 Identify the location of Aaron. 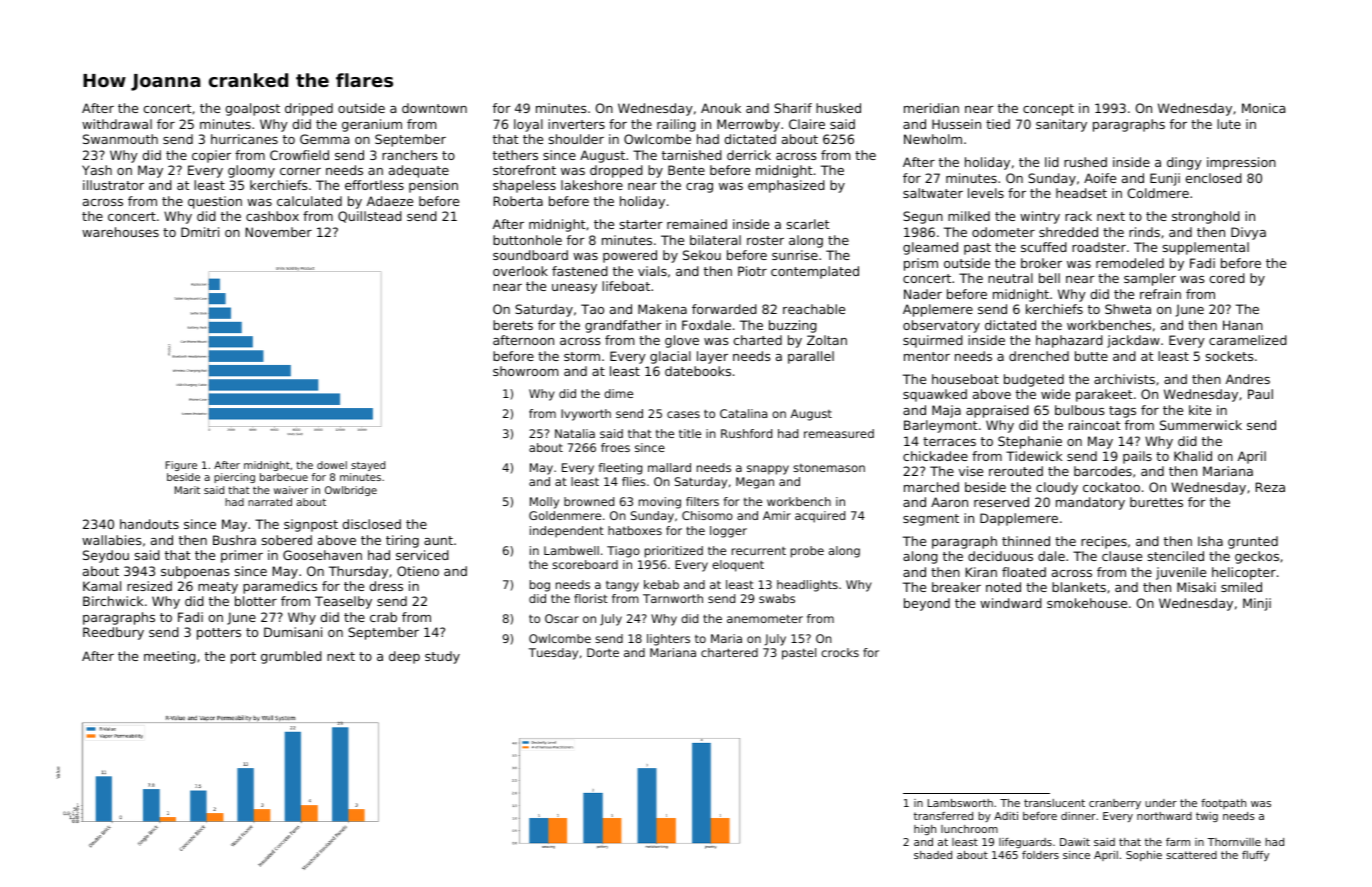
(949, 502).
